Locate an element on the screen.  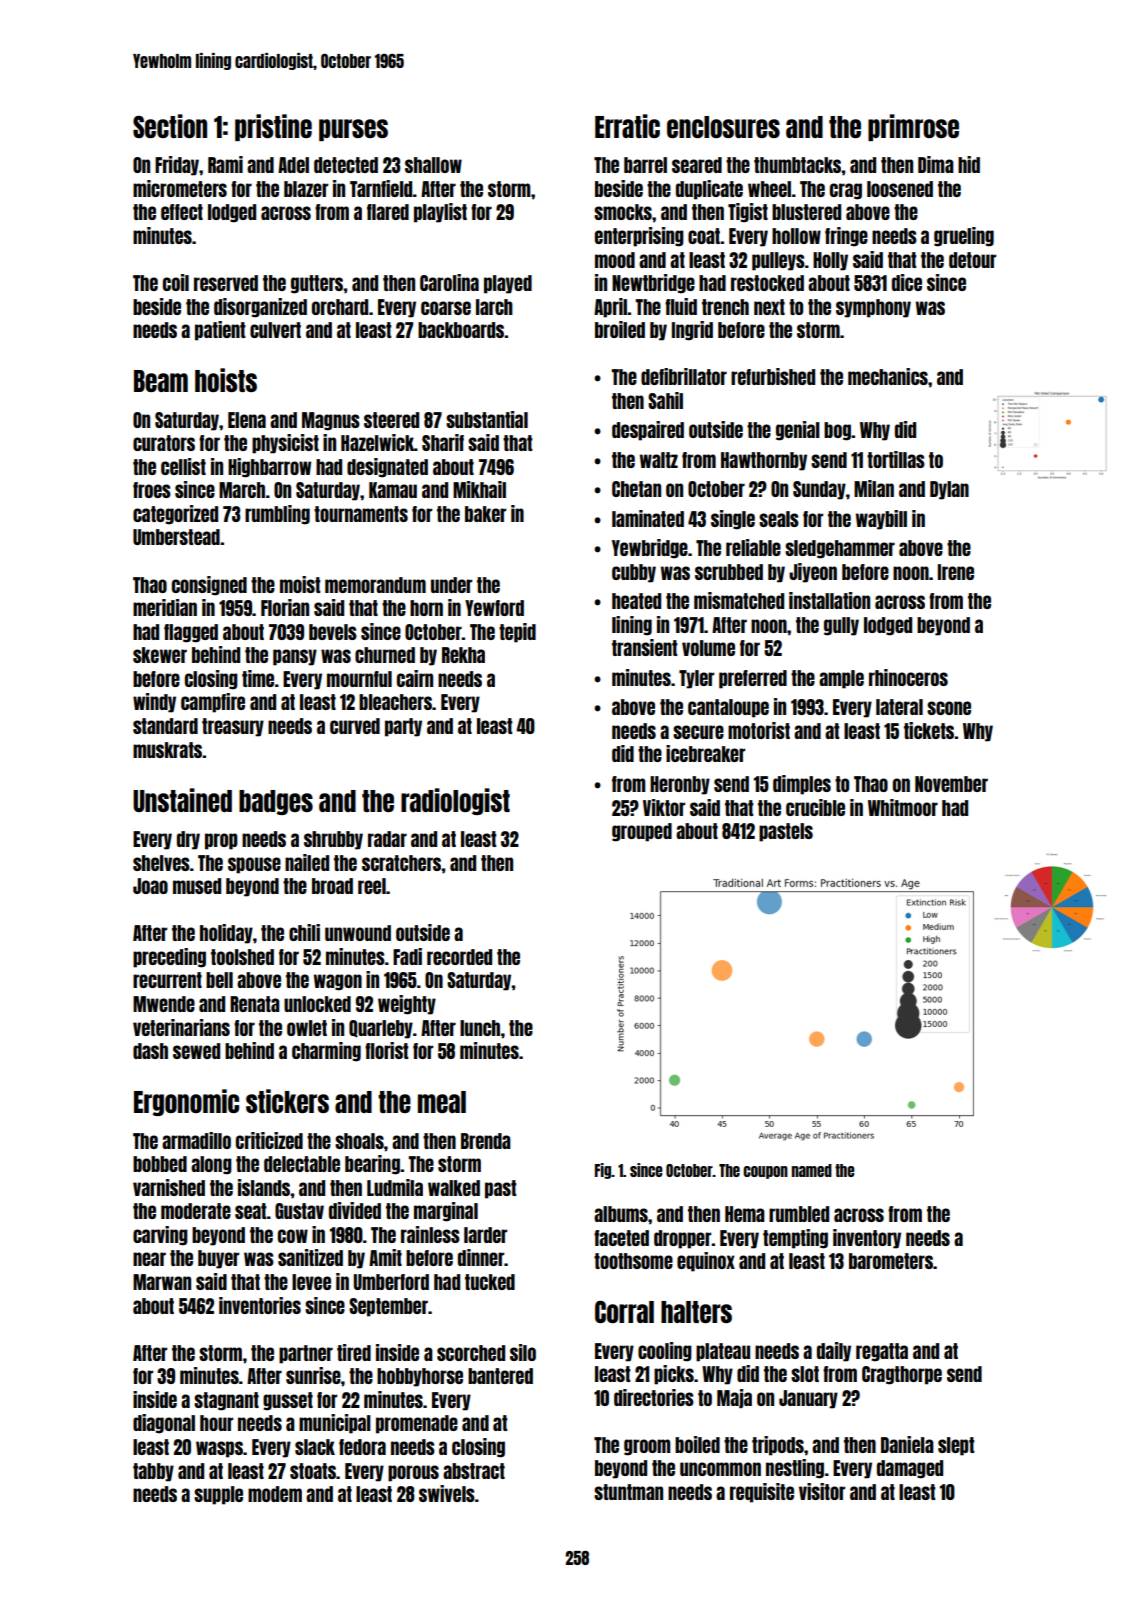
nailed is located at coordinates (307, 862).
